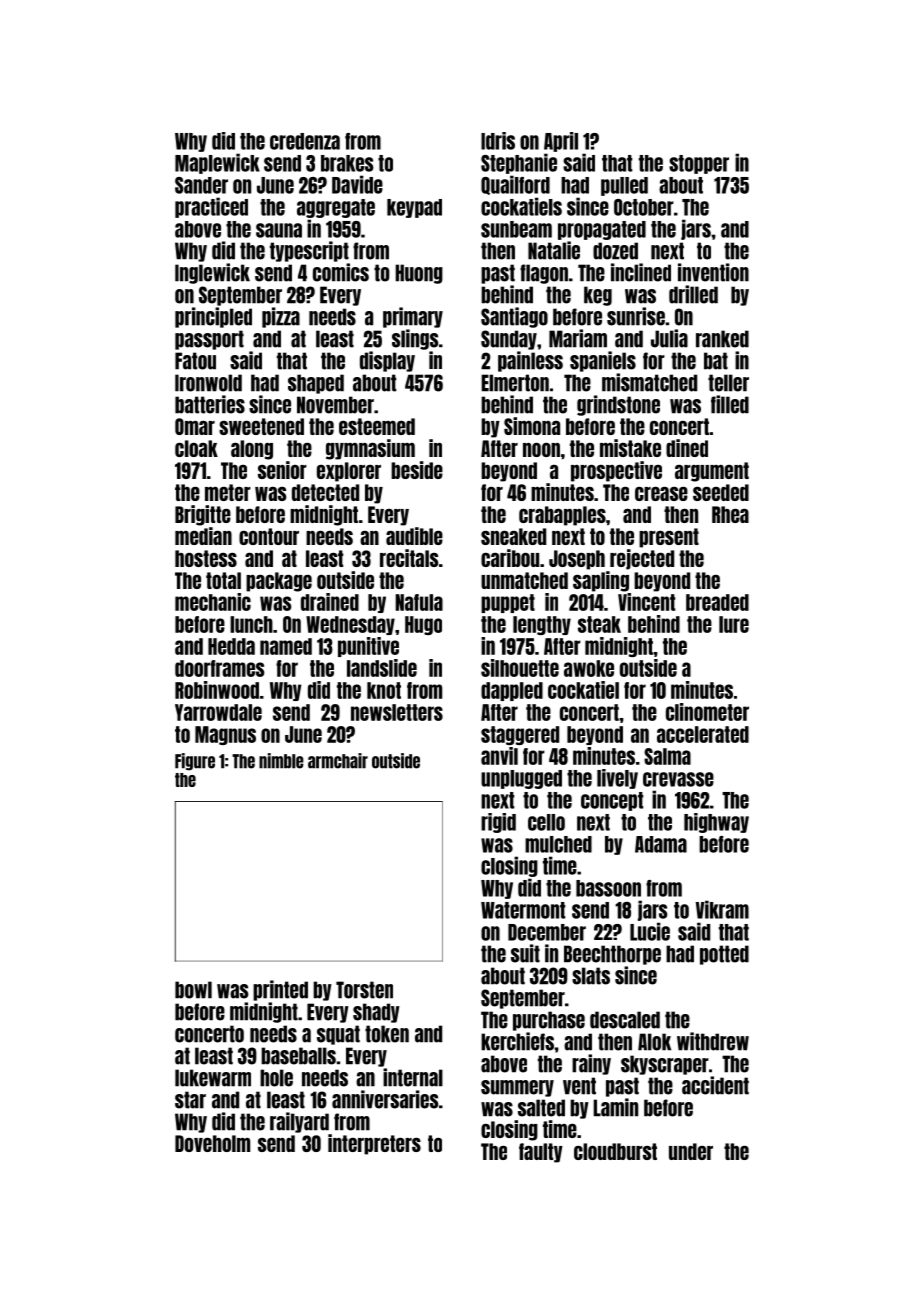  What do you see at coordinates (377, 426) in the document?
I see `esteemed` at bounding box center [377, 426].
